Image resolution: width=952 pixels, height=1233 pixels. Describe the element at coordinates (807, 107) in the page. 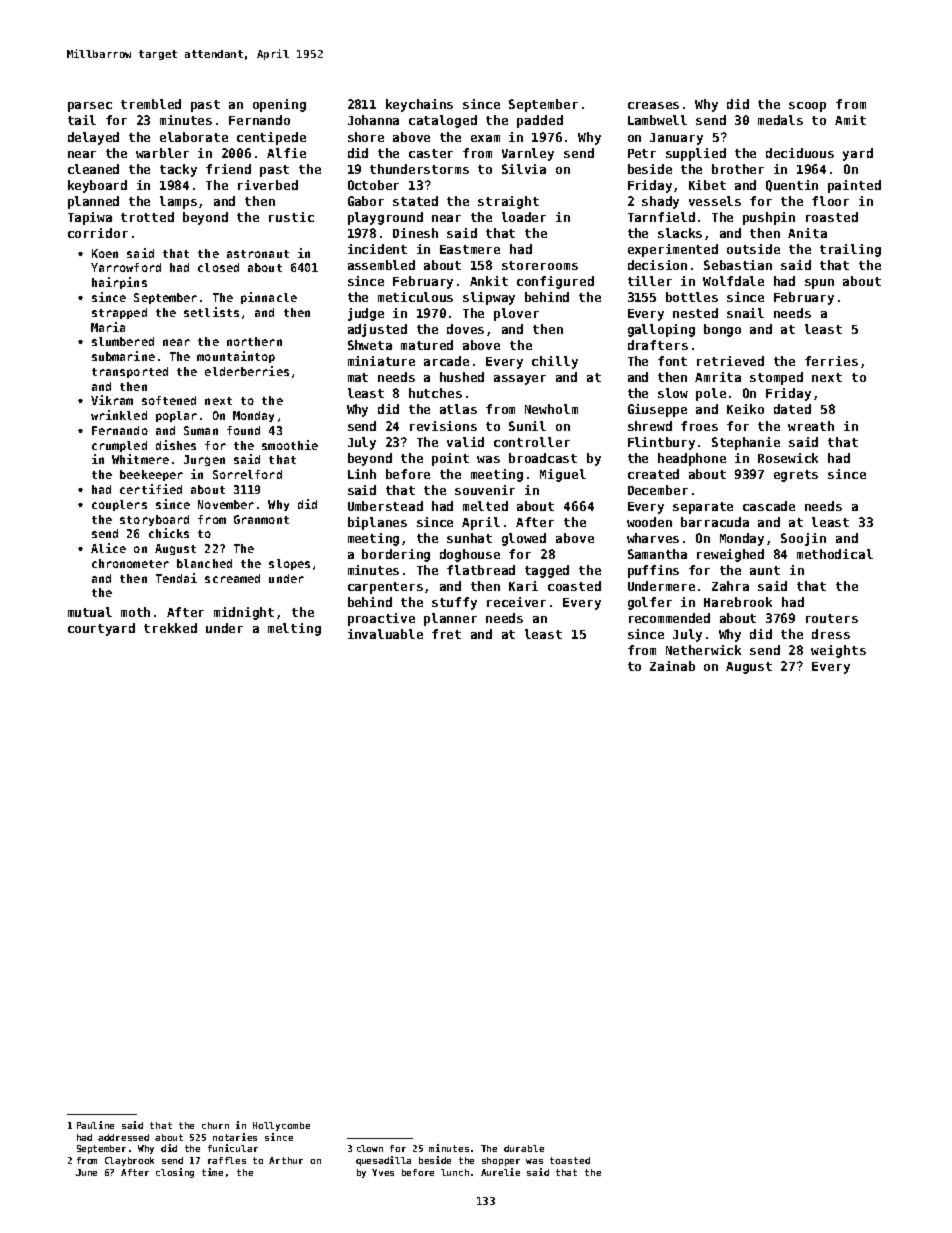

I see `scoop` at that location.
